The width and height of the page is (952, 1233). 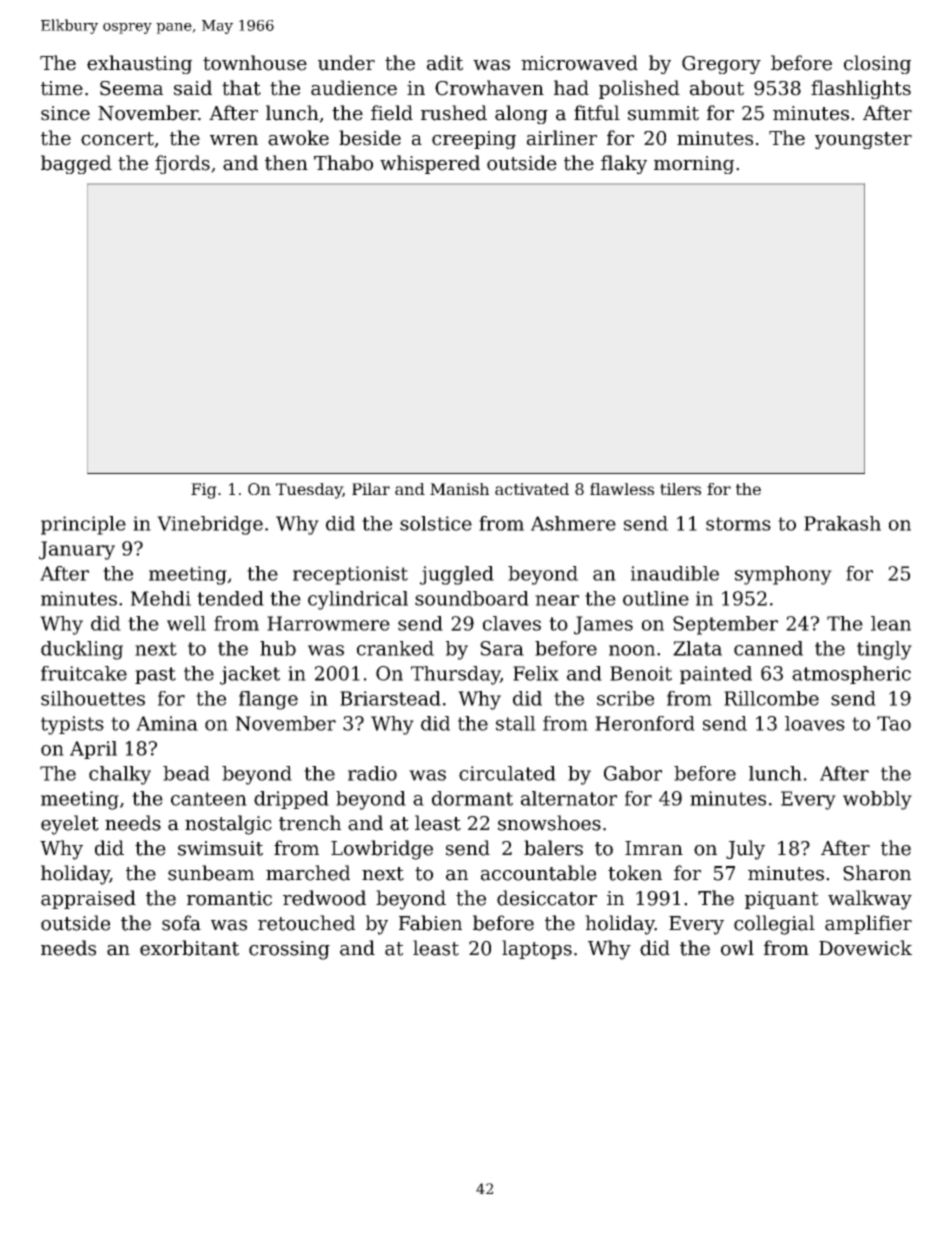 What do you see at coordinates (346, 63) in the page?
I see `under` at bounding box center [346, 63].
